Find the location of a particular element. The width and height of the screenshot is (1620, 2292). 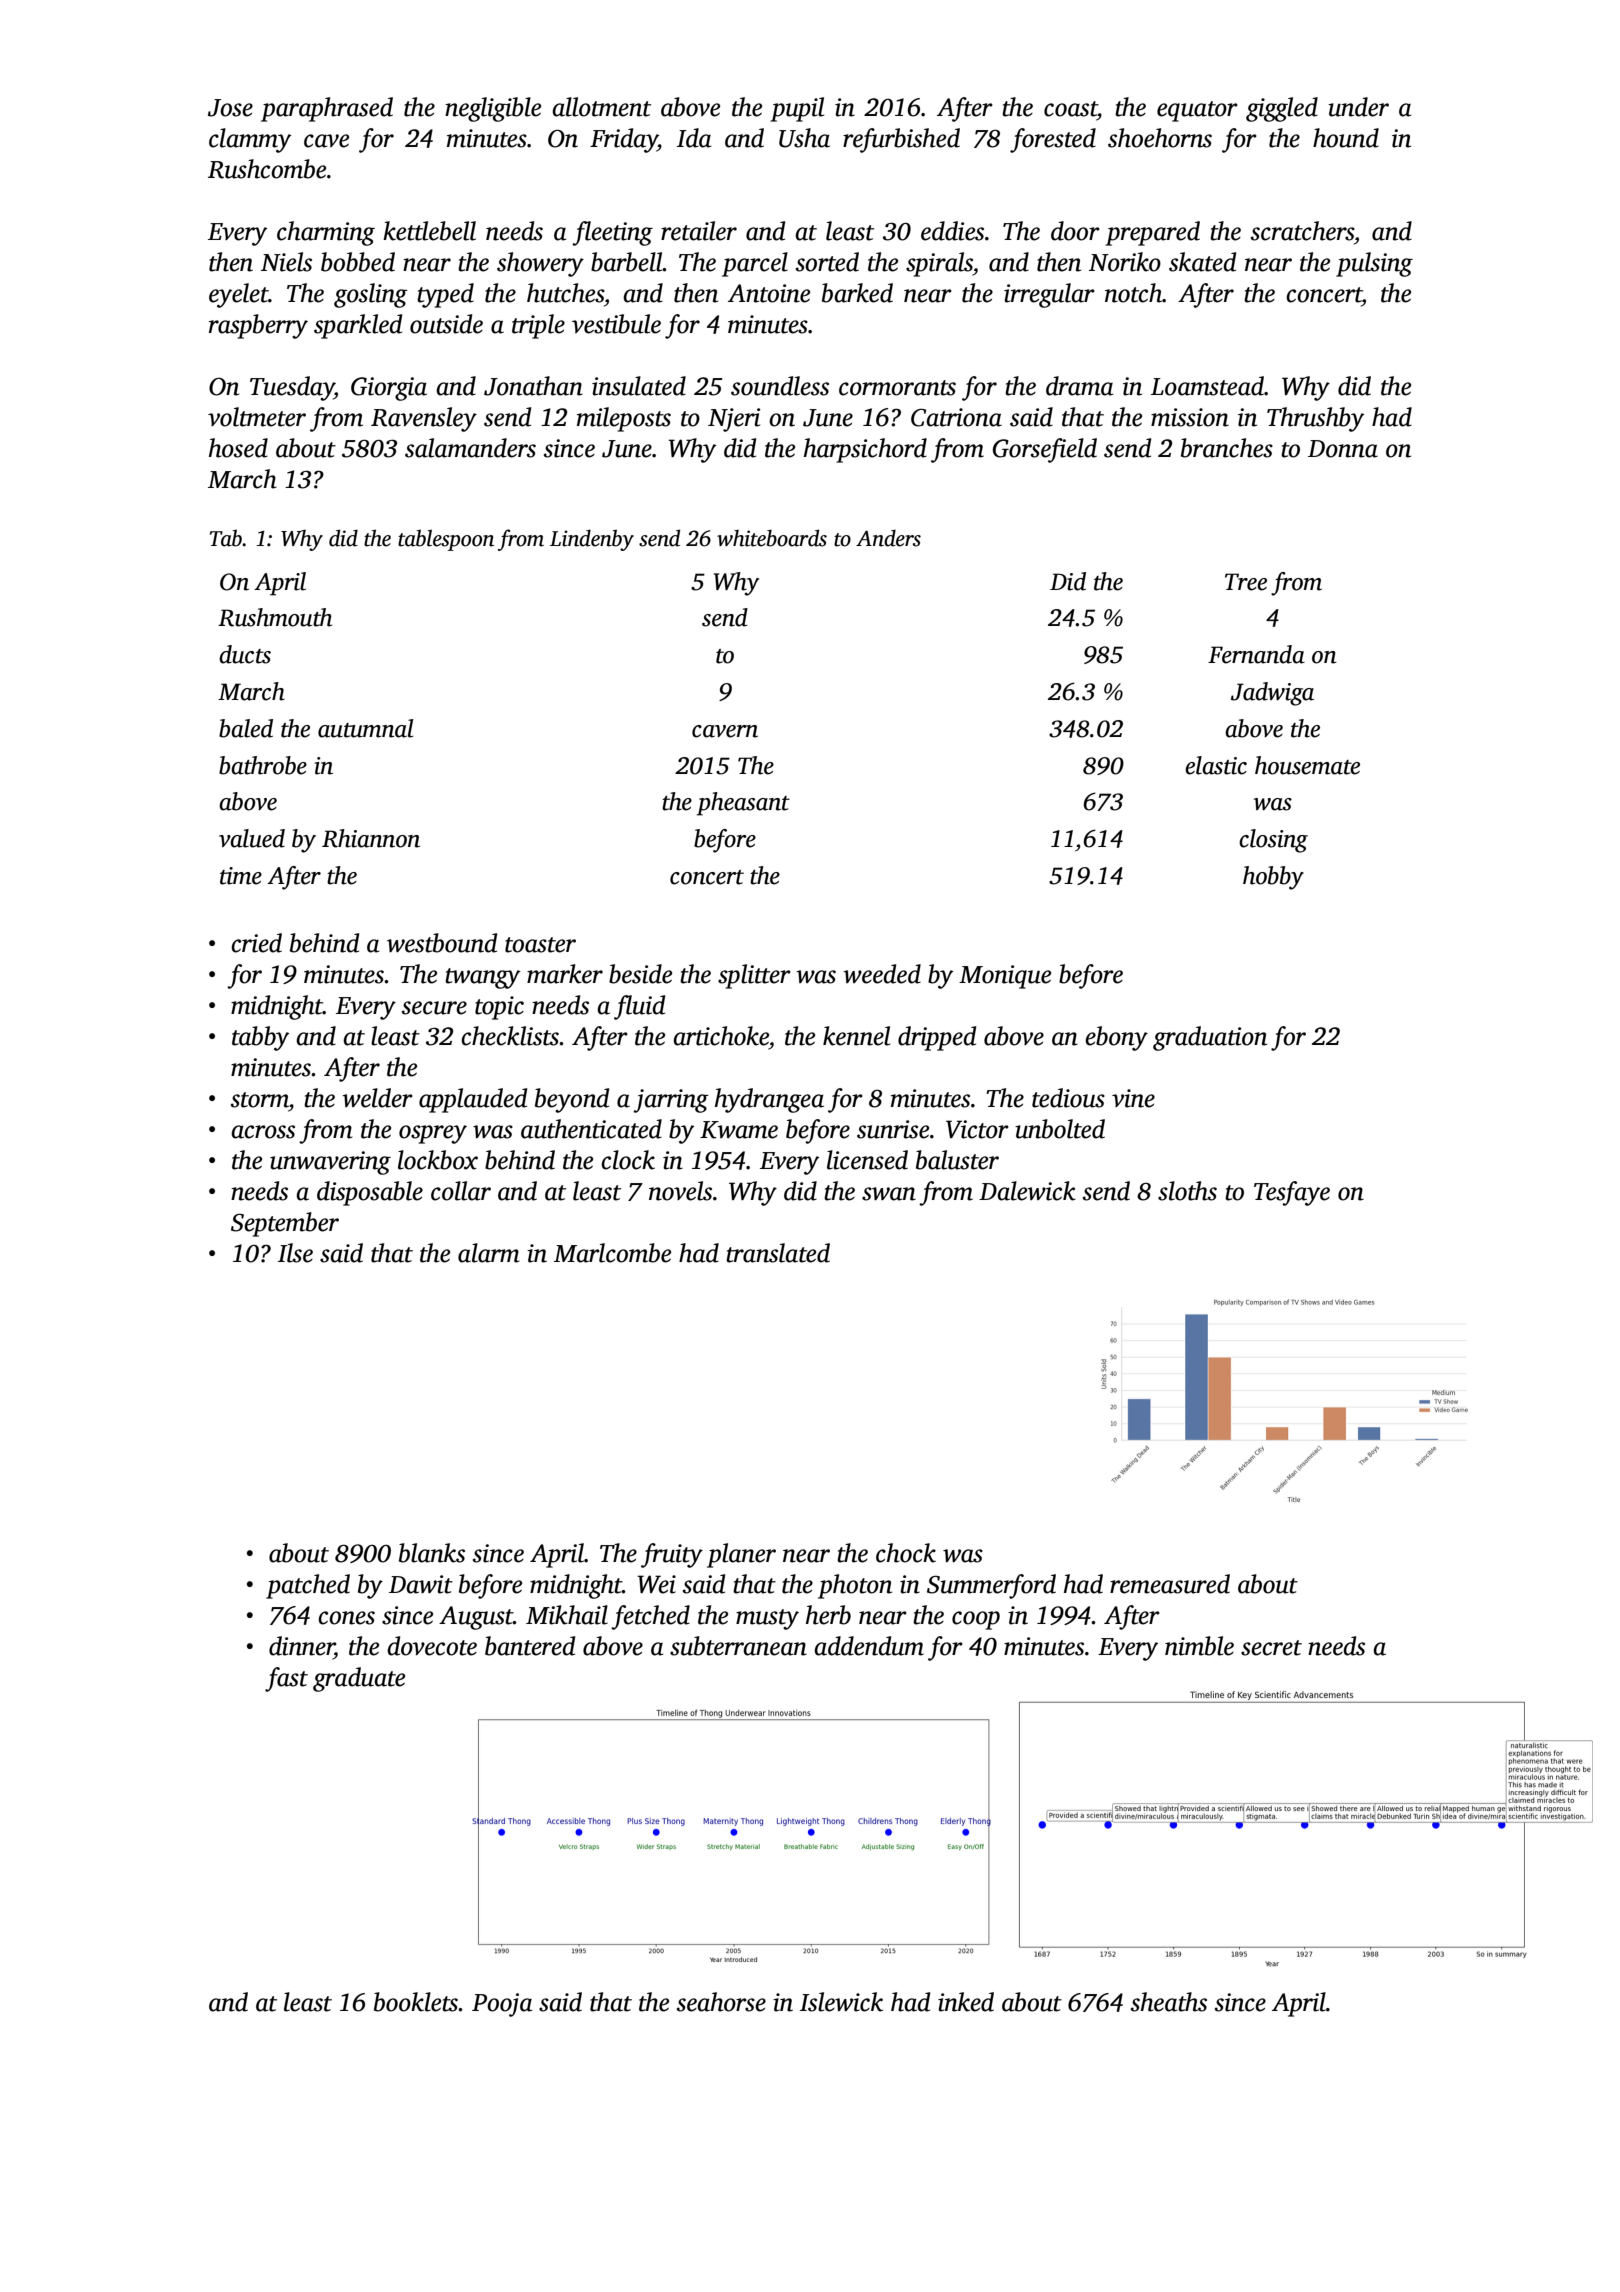

housemate is located at coordinates (1307, 765).
